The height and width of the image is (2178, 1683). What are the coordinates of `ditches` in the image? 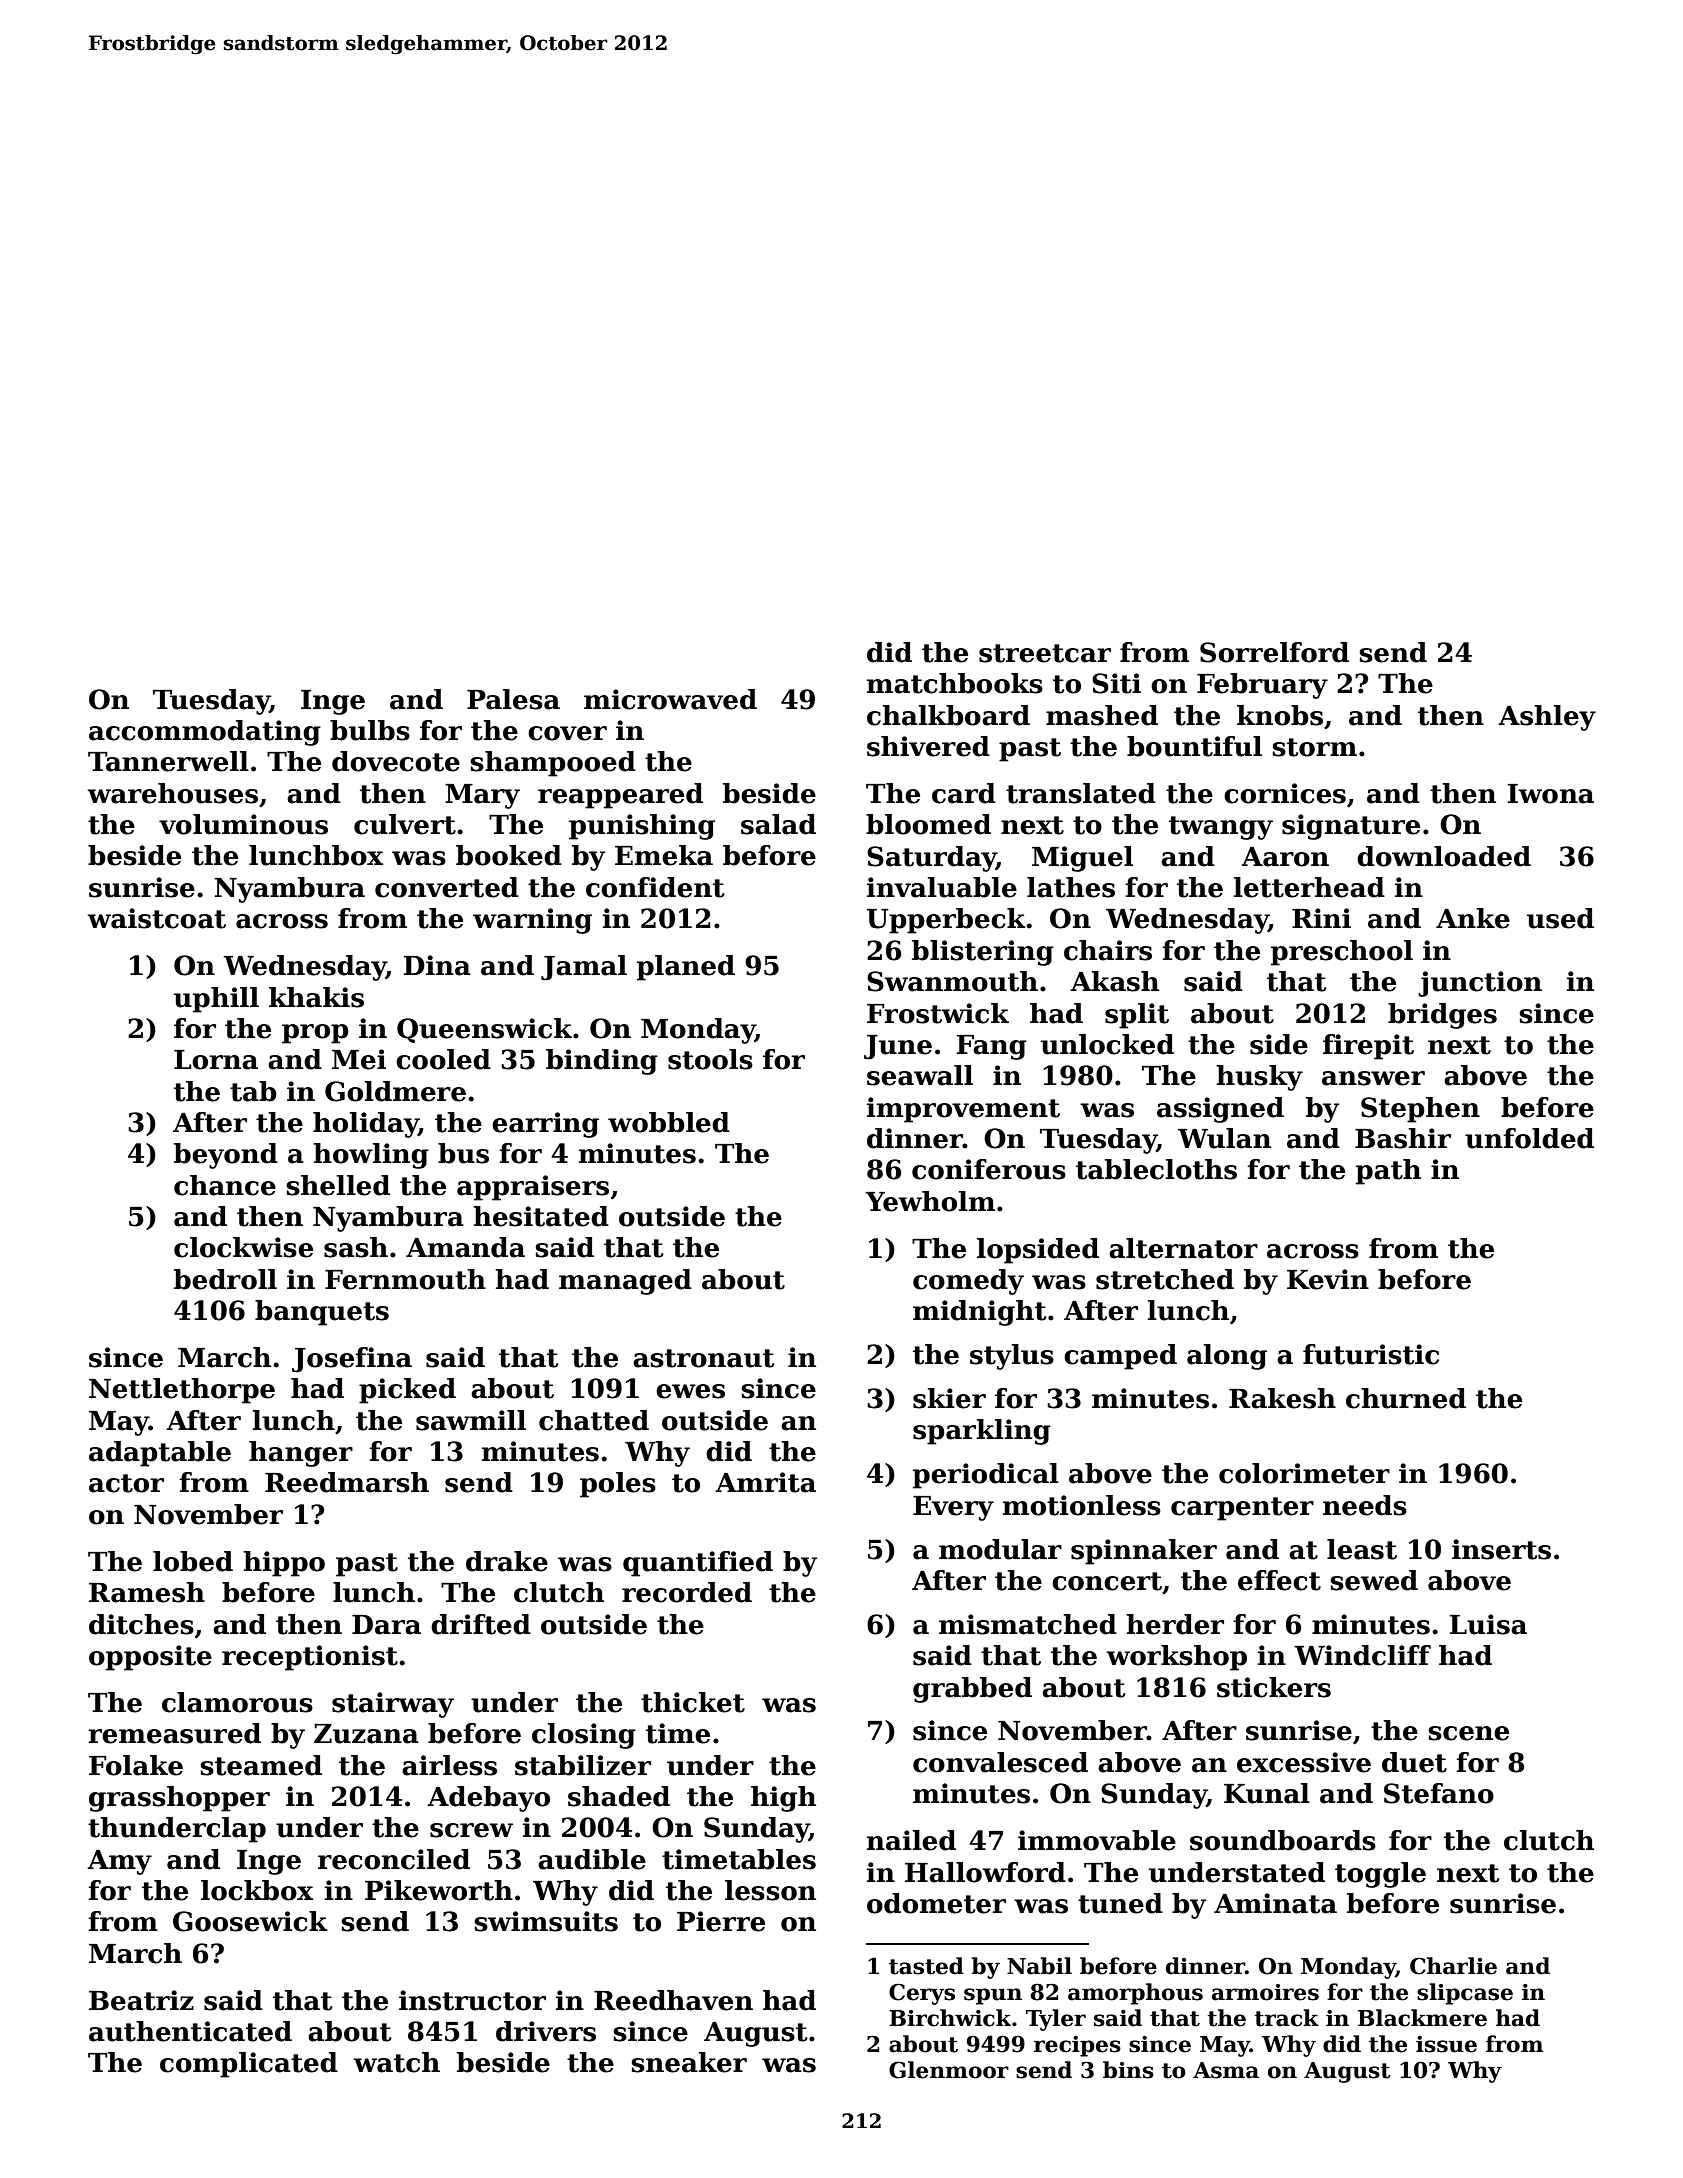 It's located at (141, 1624).
